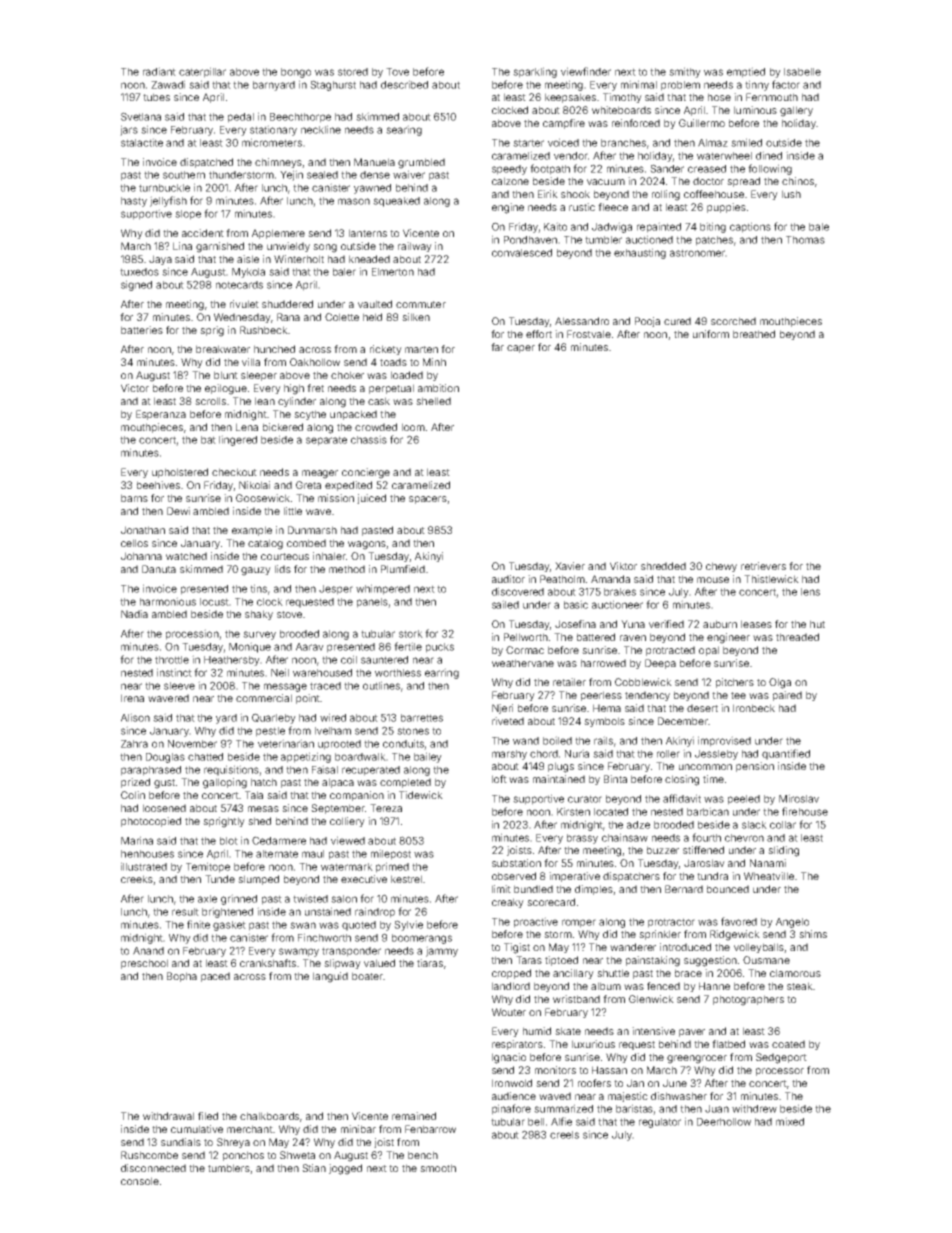 The width and height of the document is (952, 1233). I want to click on Heathersby, so click(232, 661).
